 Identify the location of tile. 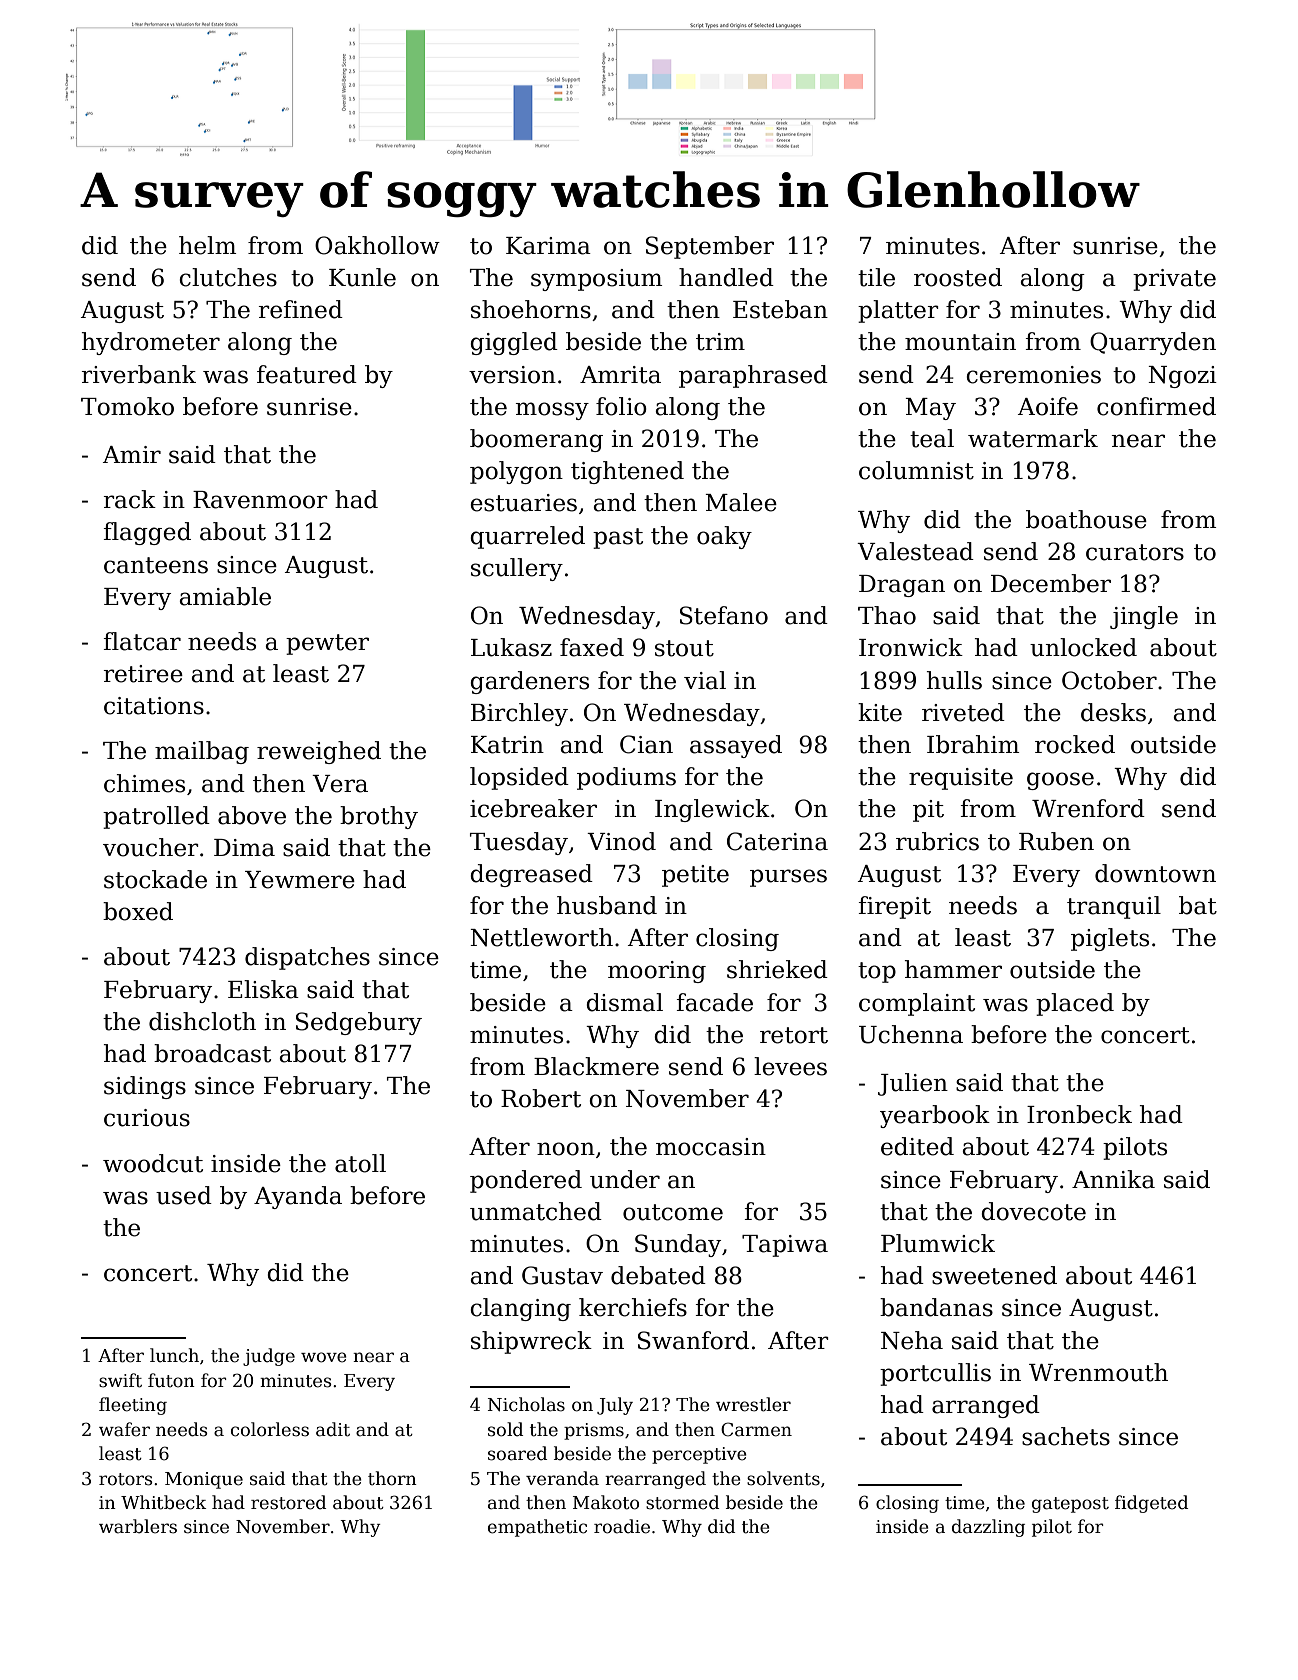
(876, 277).
